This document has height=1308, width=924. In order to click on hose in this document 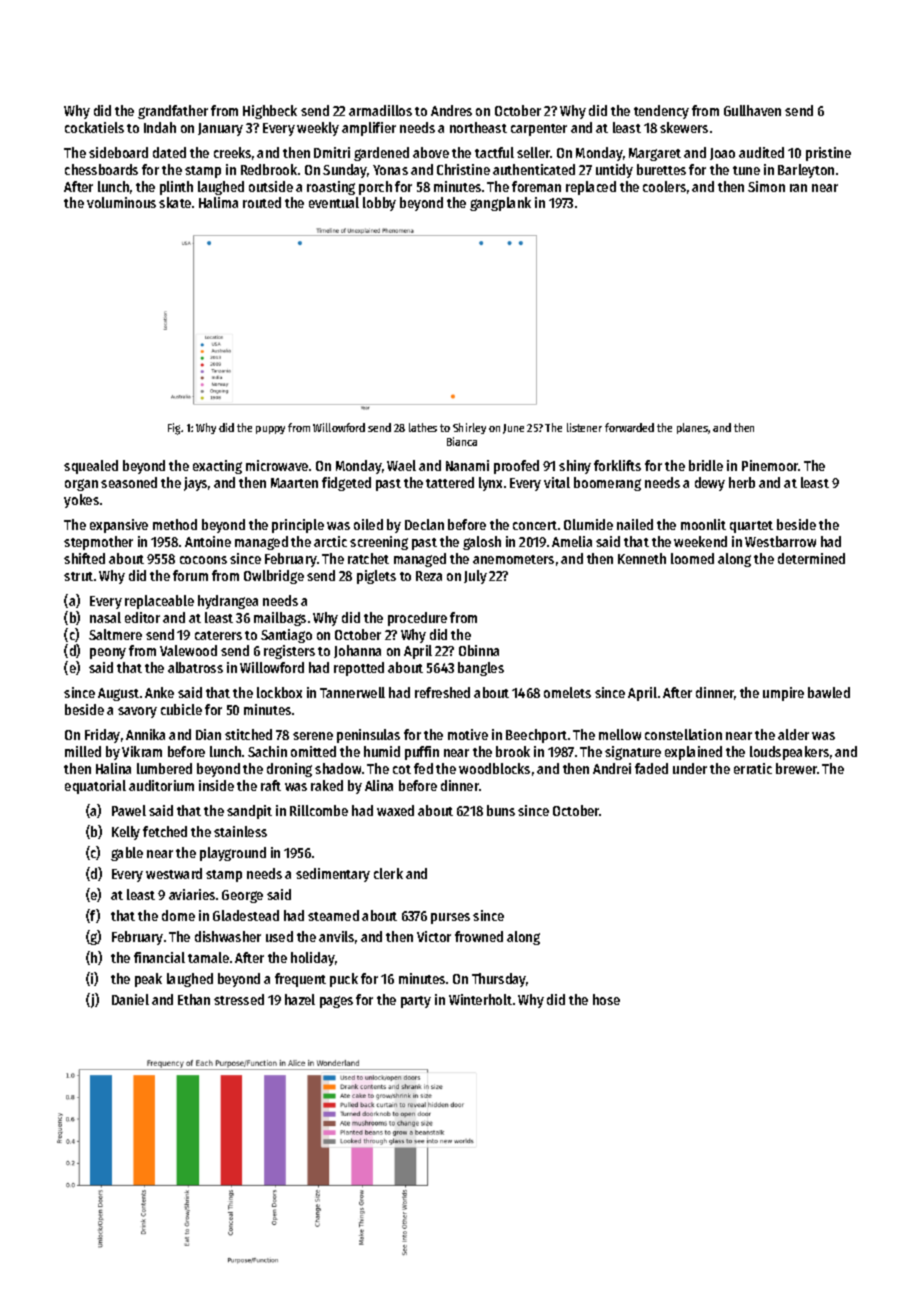, I will do `click(606, 999)`.
